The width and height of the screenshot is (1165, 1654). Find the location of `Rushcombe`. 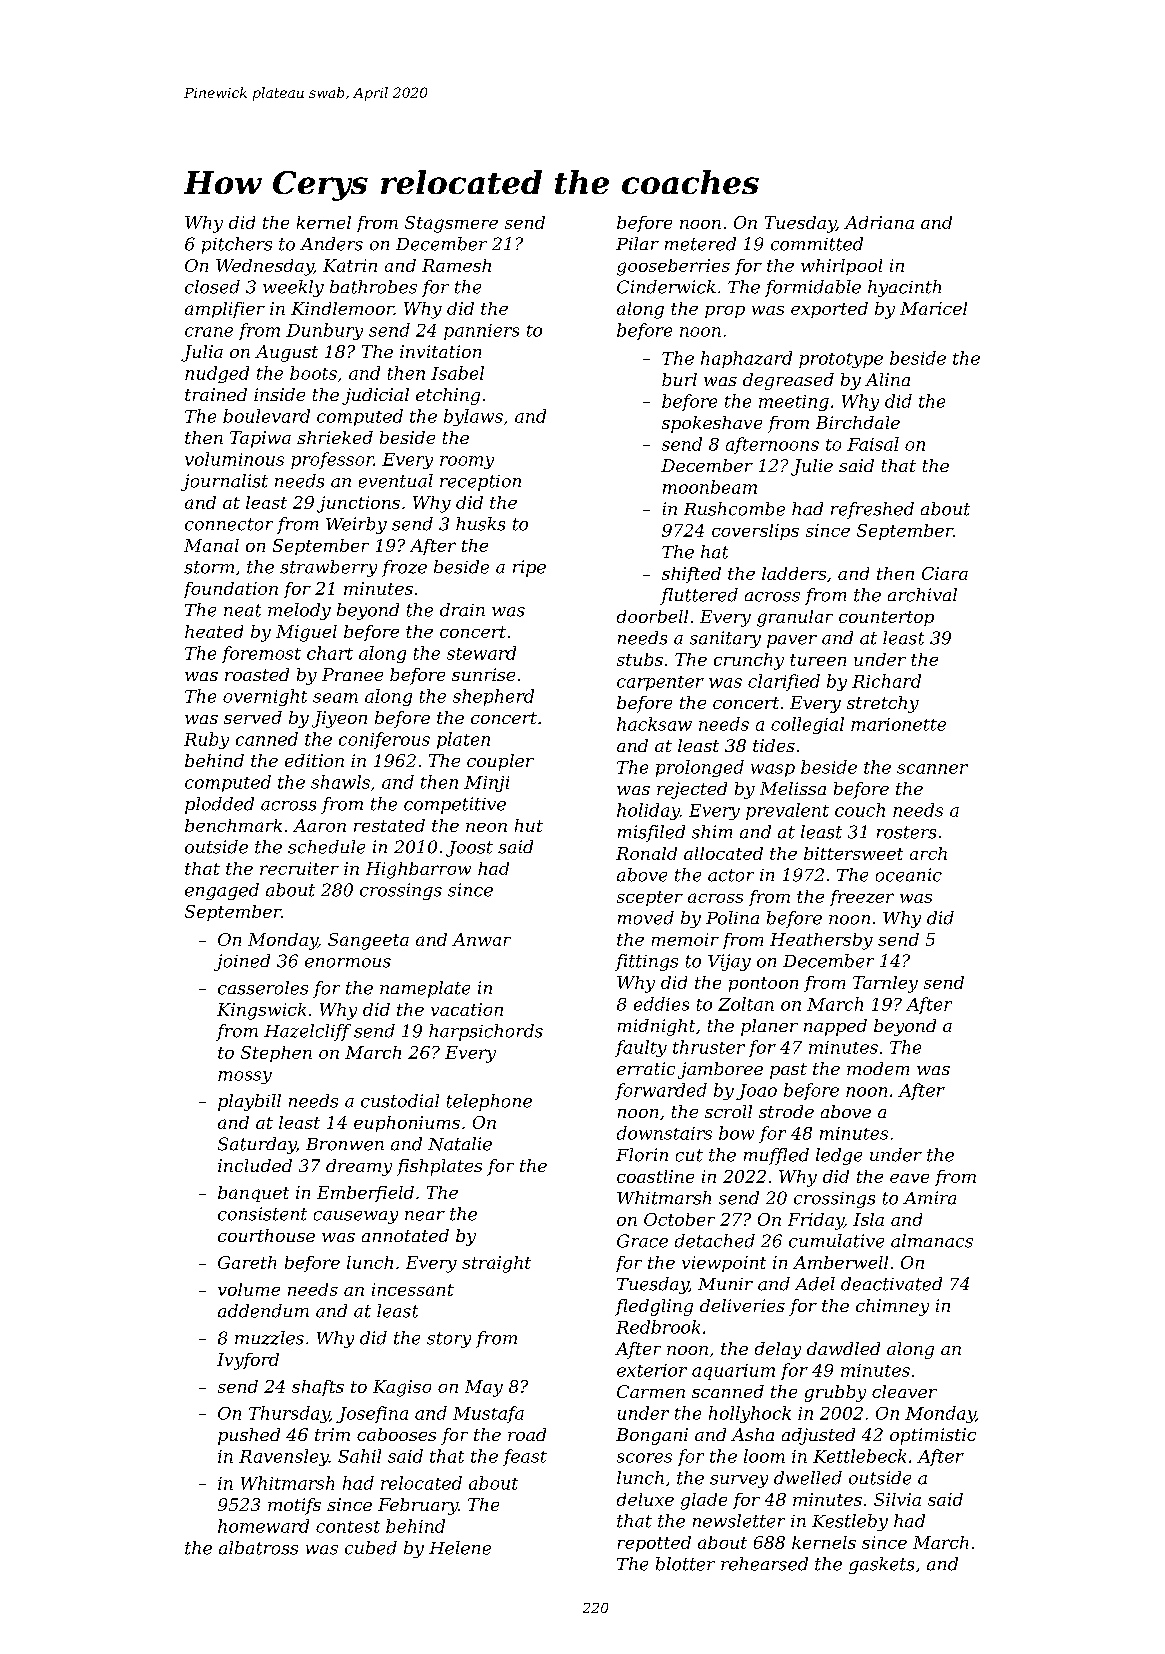

Rushcombe is located at coordinates (734, 509).
